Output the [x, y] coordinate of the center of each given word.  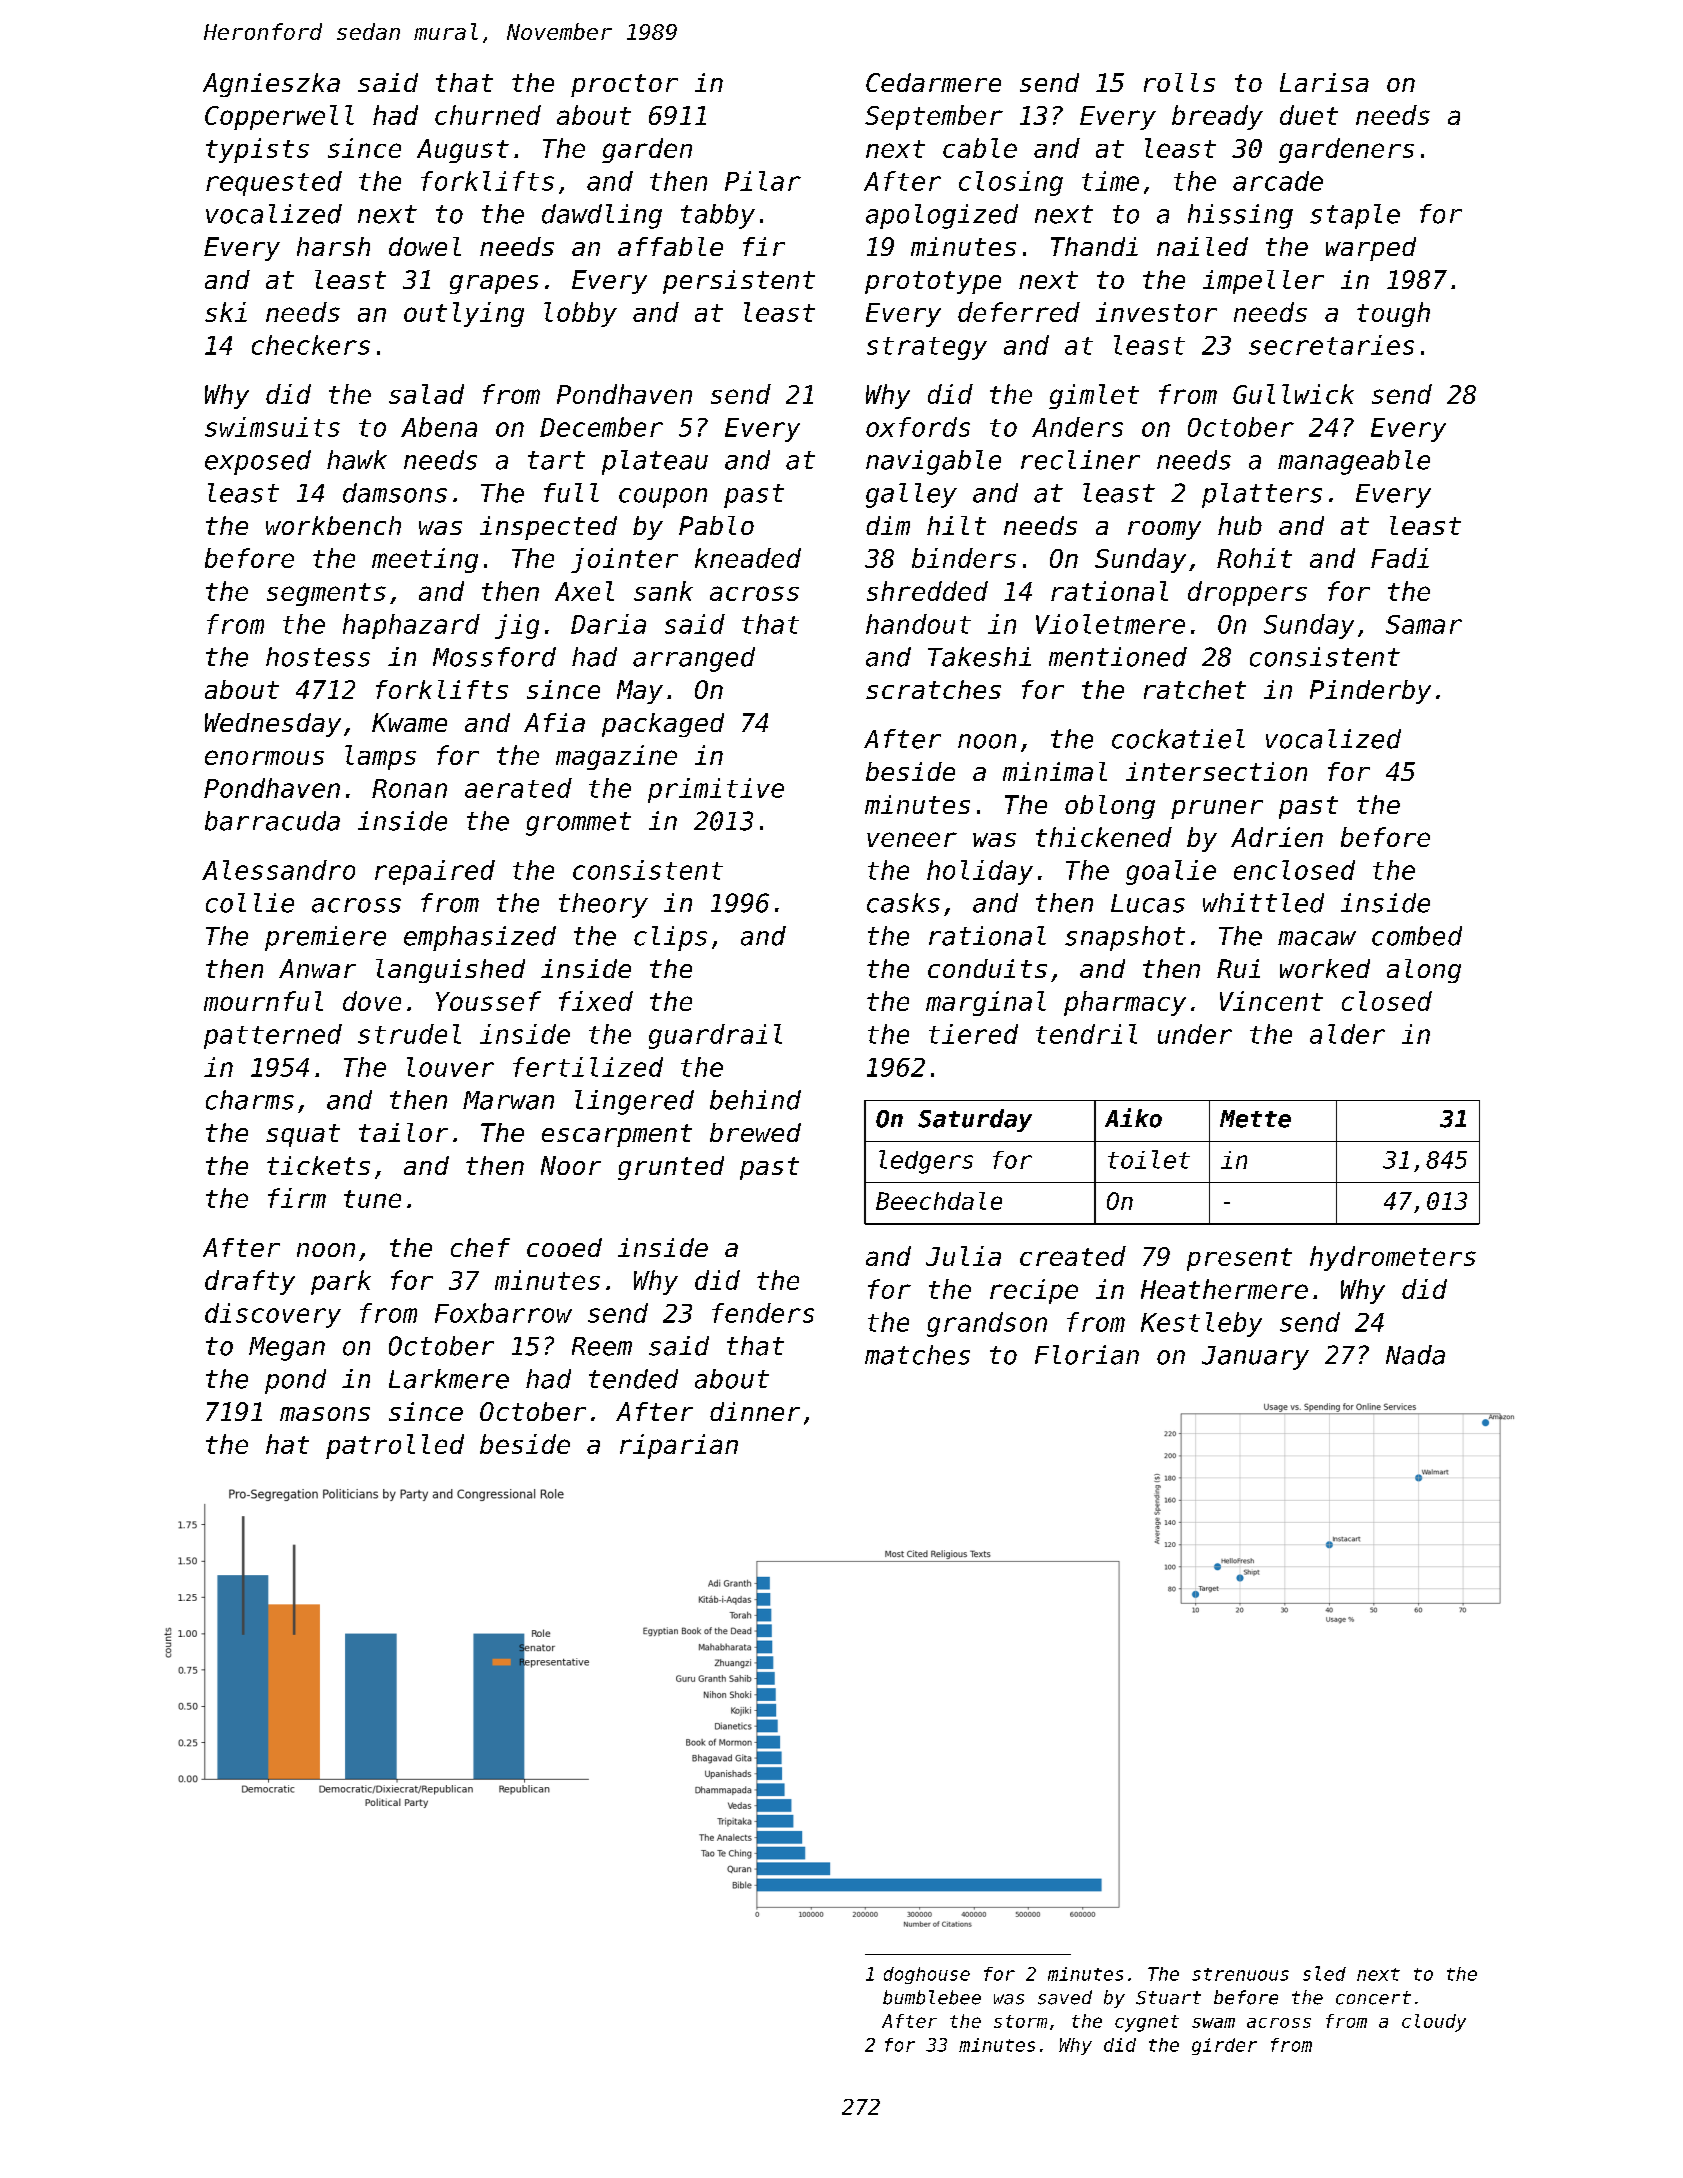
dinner [755, 1411]
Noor [571, 1165]
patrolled [395, 1446]
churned [488, 115]
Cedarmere [933, 82]
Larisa [1324, 82]
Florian [1087, 1355]
